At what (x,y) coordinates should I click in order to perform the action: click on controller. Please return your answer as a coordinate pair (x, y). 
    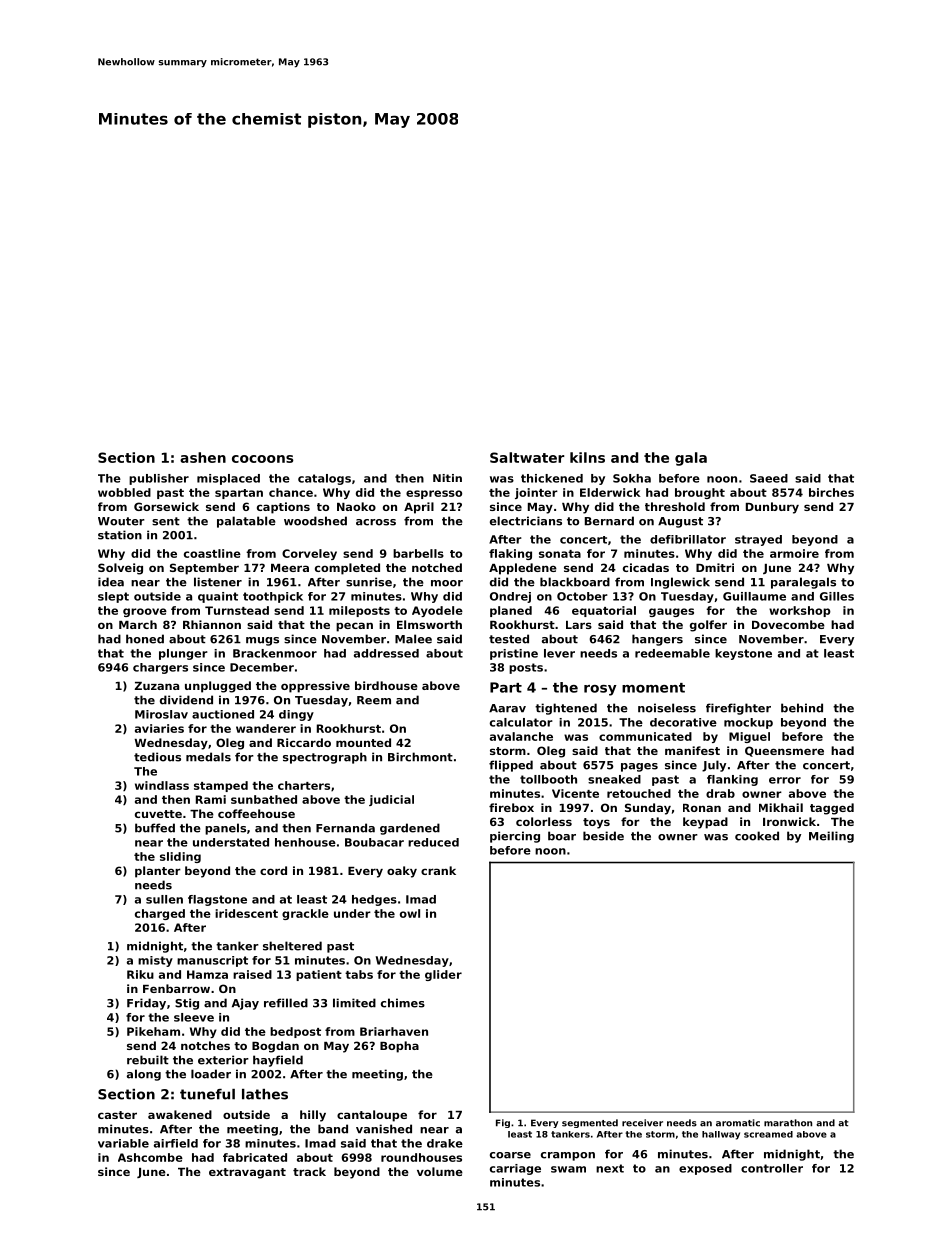
    Looking at the image, I should click on (772, 1168).
